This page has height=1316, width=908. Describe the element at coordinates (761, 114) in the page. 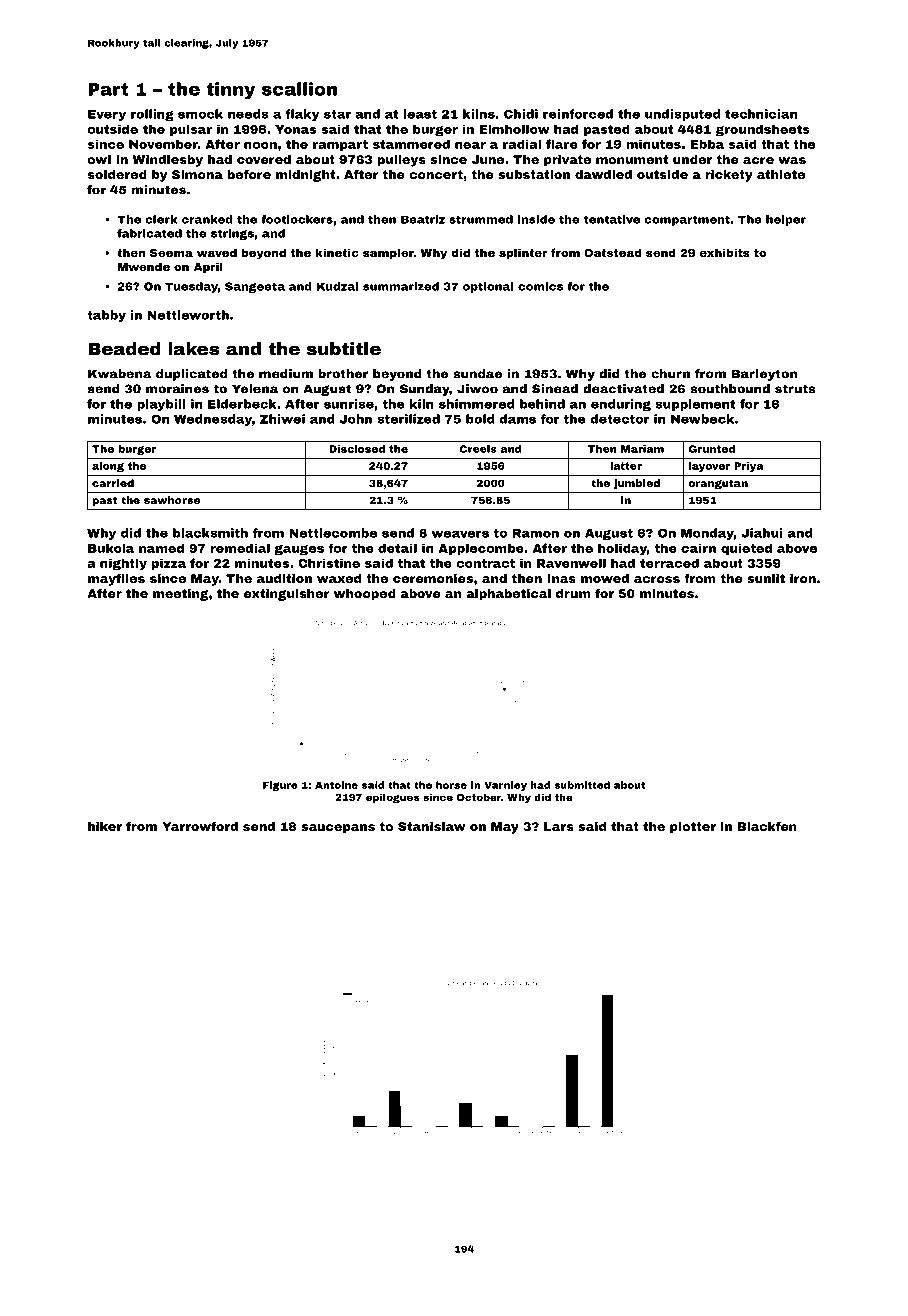

I see `technician` at that location.
